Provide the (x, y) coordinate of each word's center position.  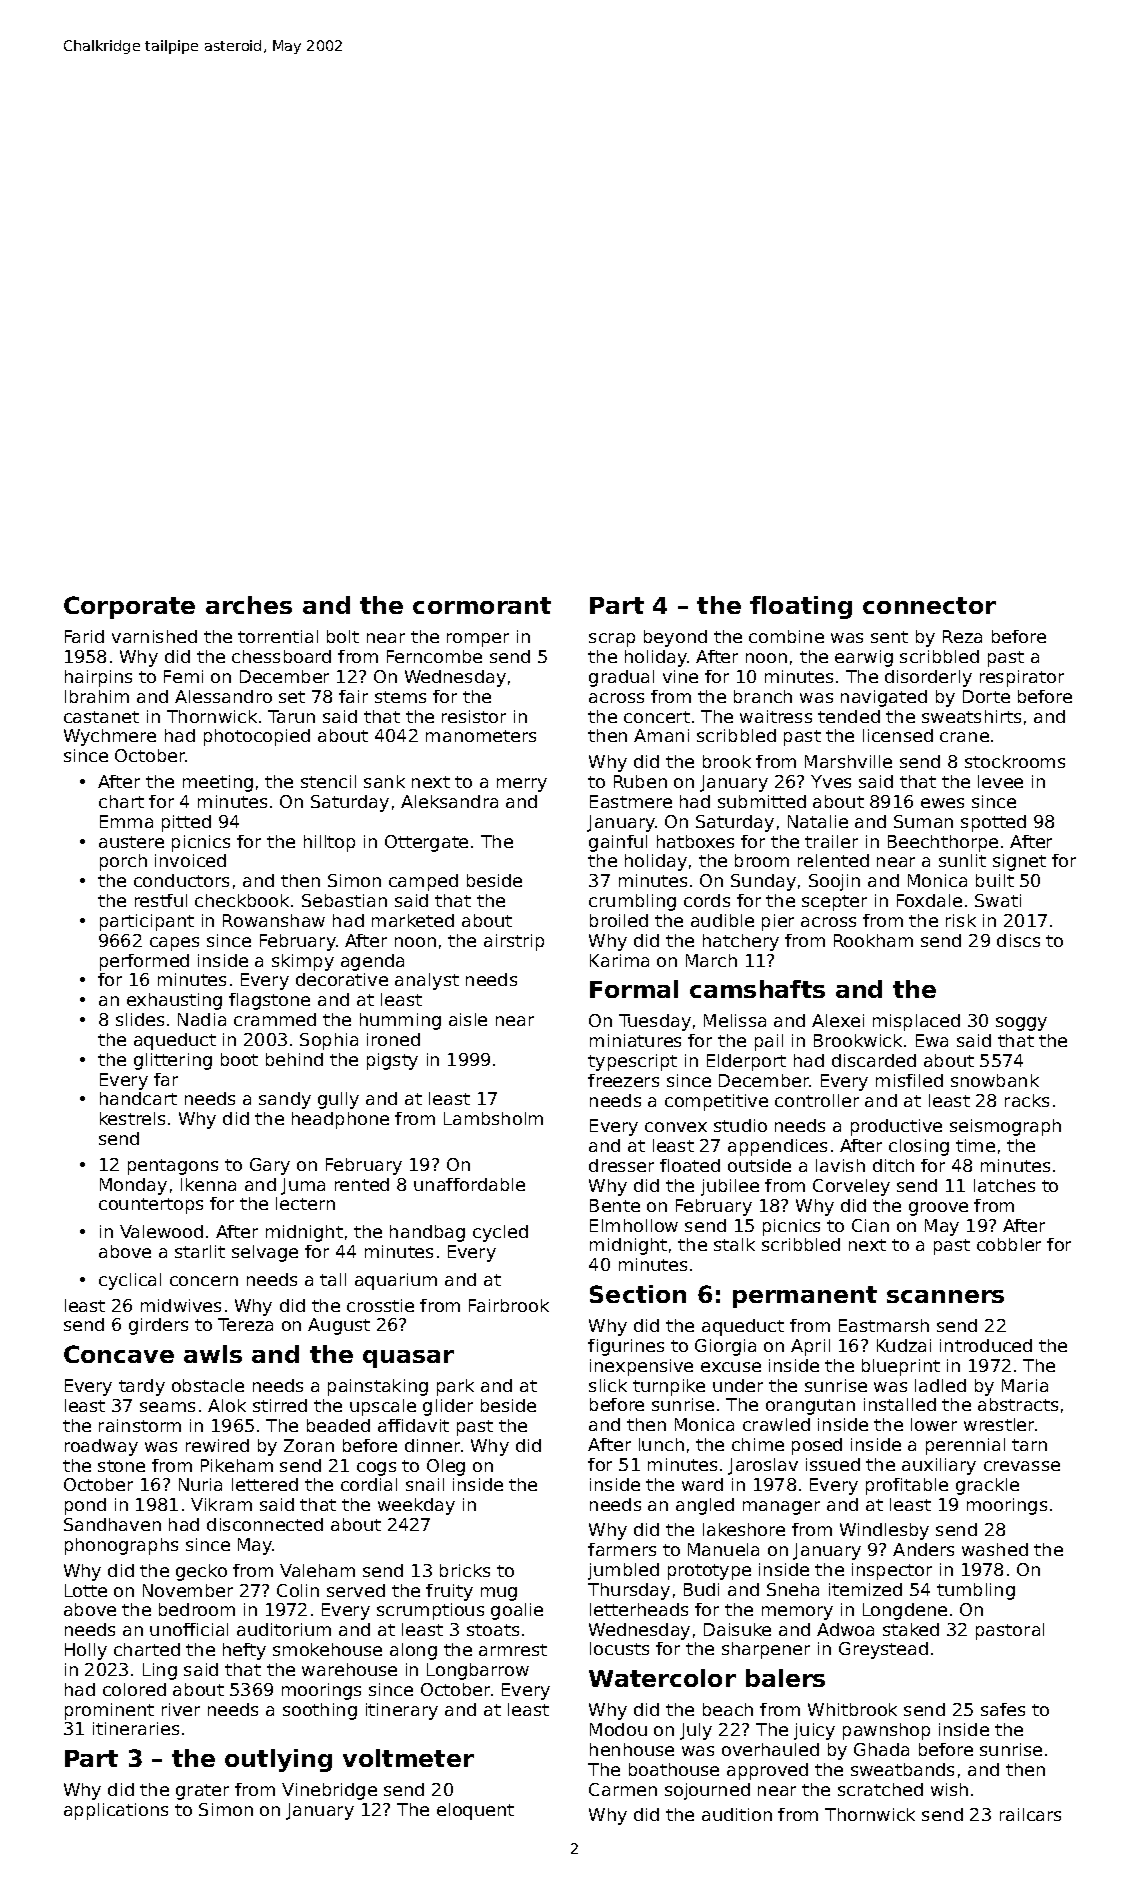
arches (249, 605)
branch (763, 696)
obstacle (208, 1385)
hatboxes (695, 841)
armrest (513, 1650)
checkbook (242, 900)
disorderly (928, 678)
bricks (465, 1570)
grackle (987, 1486)
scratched (880, 1789)
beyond (675, 638)
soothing (320, 1711)
